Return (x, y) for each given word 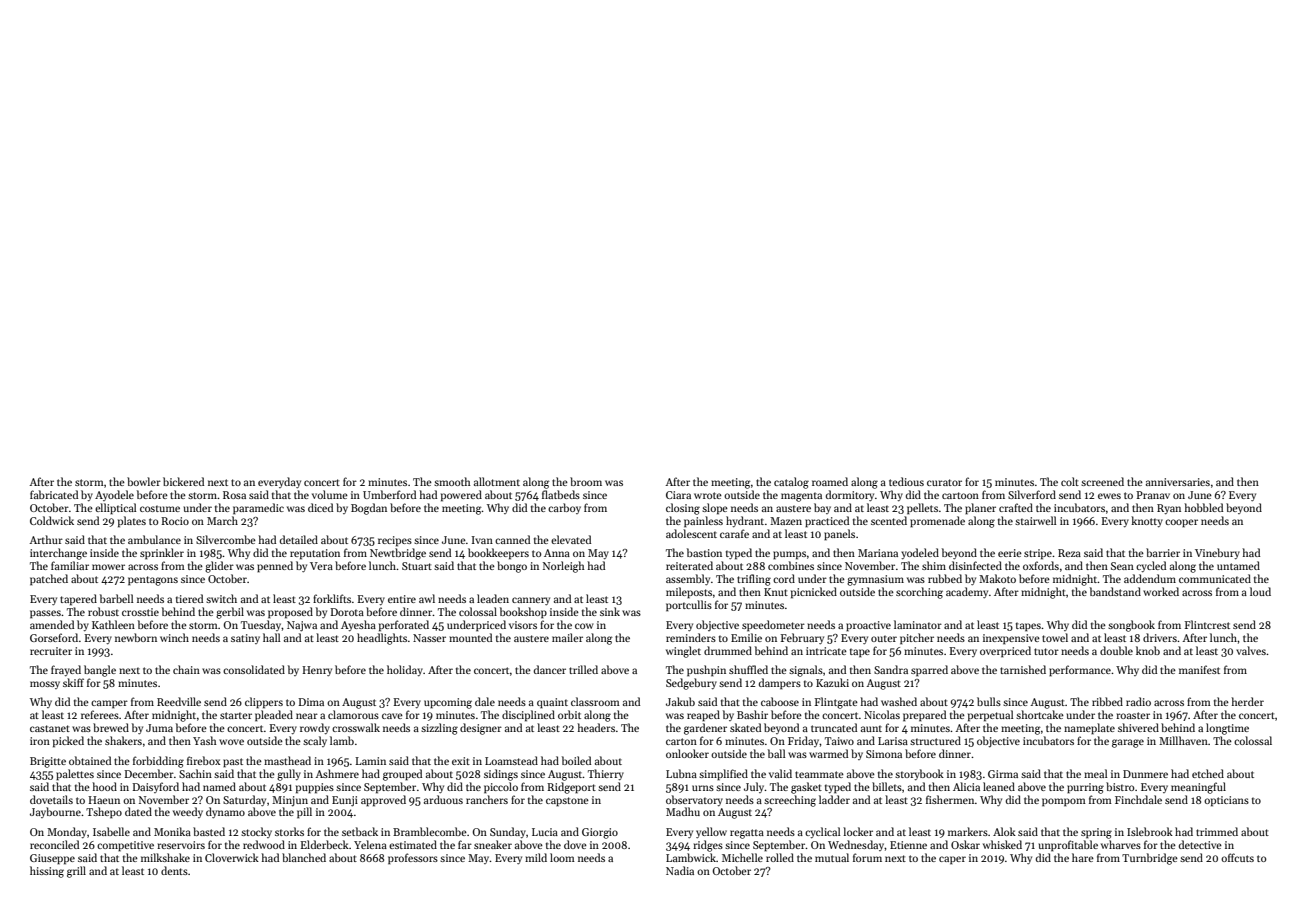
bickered (183, 481)
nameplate (1089, 729)
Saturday (244, 800)
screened (1102, 481)
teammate (819, 774)
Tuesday (261, 625)
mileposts (689, 593)
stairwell (1035, 520)
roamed (830, 481)
